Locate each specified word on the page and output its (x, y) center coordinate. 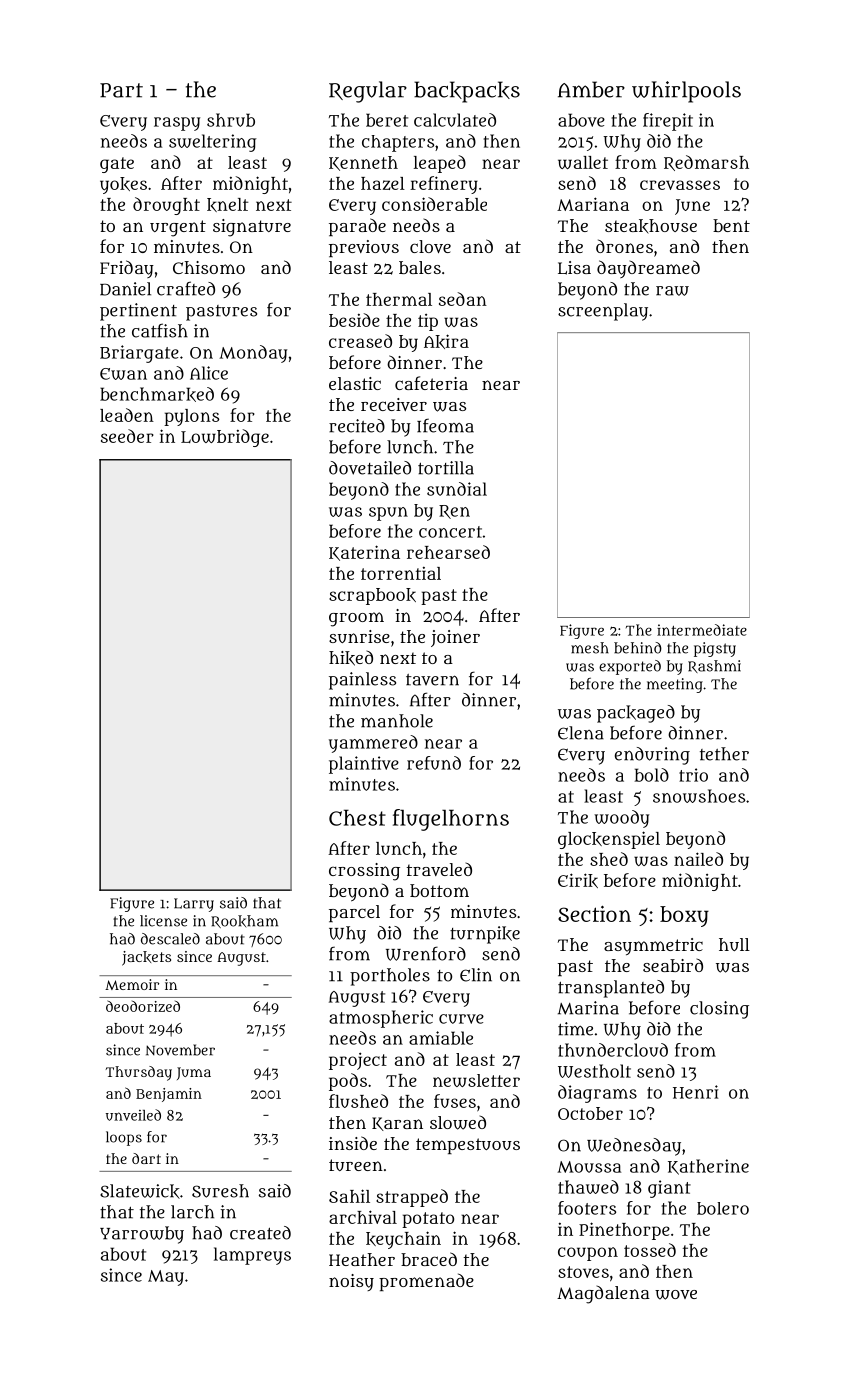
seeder (127, 436)
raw (672, 291)
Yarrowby (142, 1235)
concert (450, 532)
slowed (458, 1123)
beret (387, 120)
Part (121, 90)
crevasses (680, 185)
